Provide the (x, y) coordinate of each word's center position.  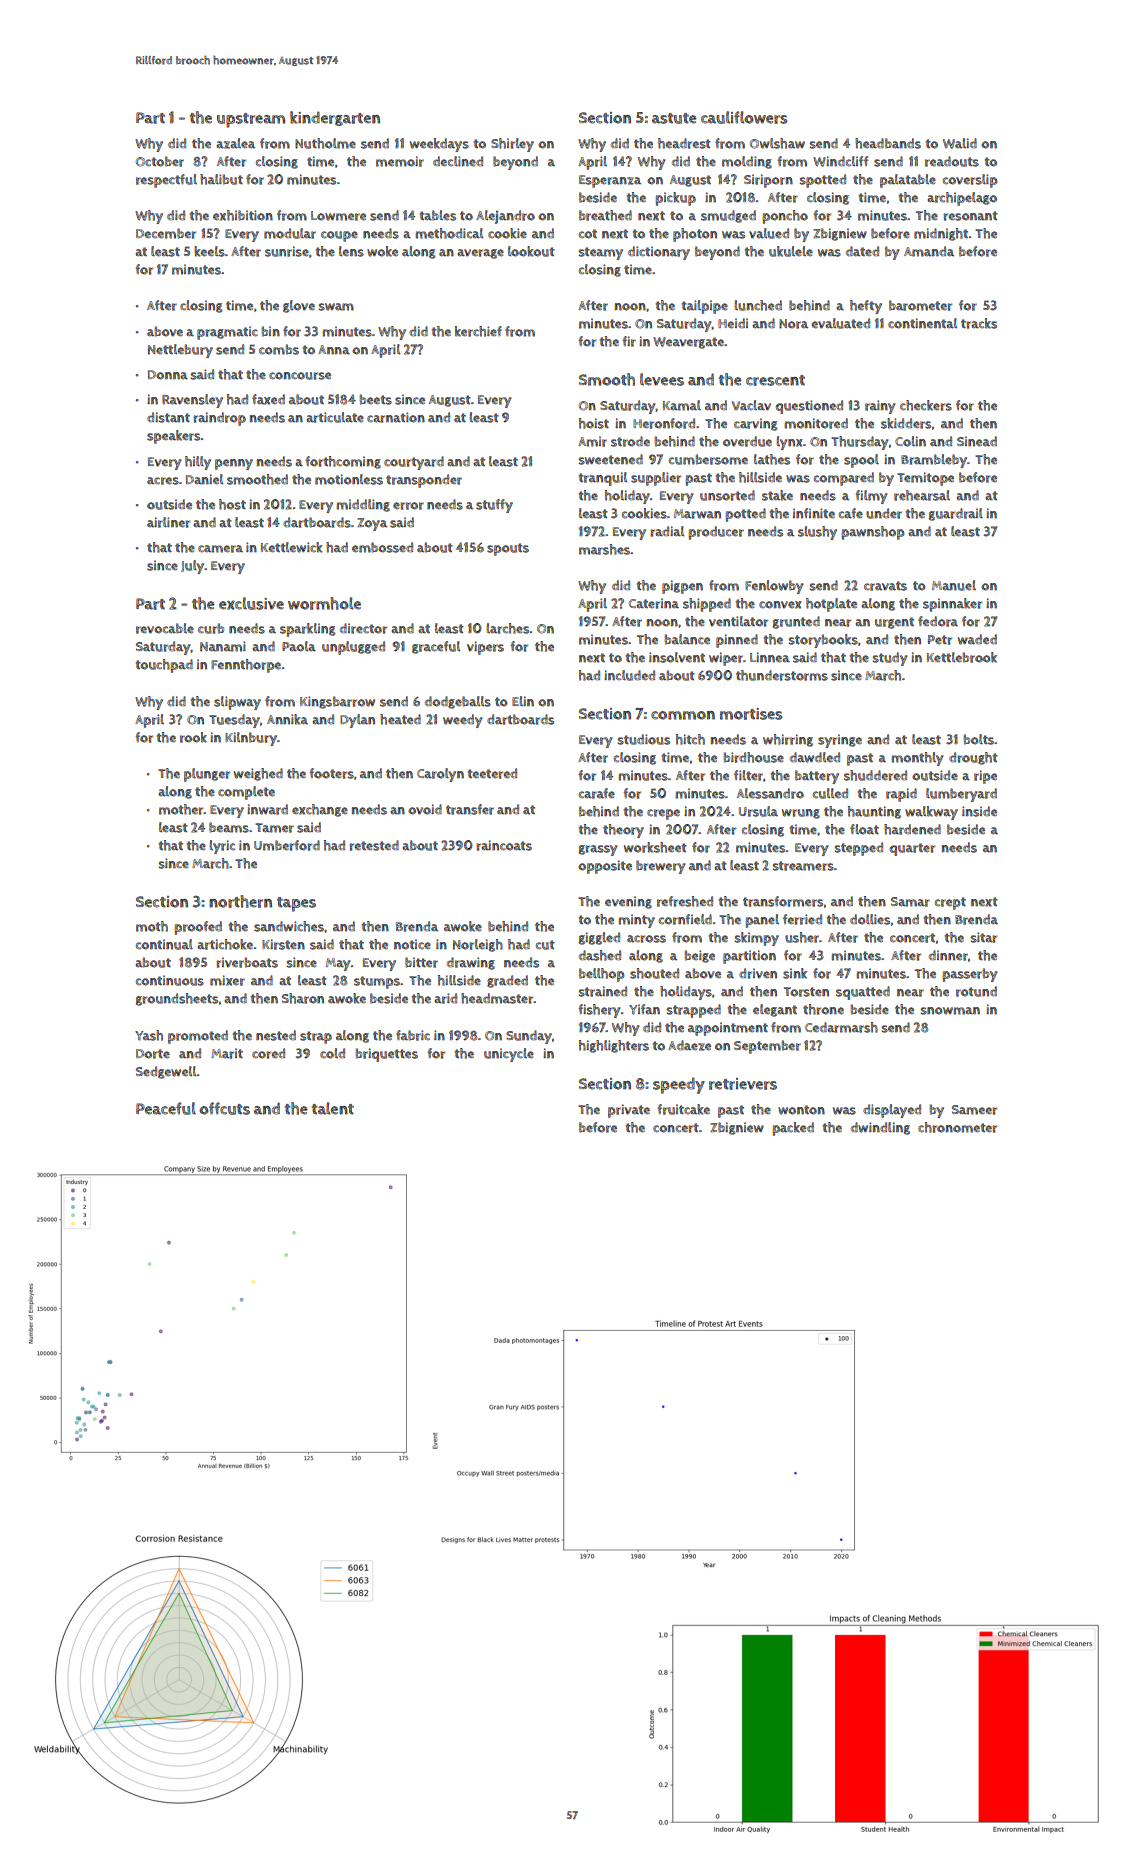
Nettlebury (180, 351)
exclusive (251, 603)
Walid (960, 143)
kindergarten (335, 118)
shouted (654, 973)
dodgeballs (458, 702)
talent (333, 1108)
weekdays (439, 145)
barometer (920, 305)
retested (374, 845)
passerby (970, 975)
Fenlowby (774, 587)
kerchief (478, 331)
